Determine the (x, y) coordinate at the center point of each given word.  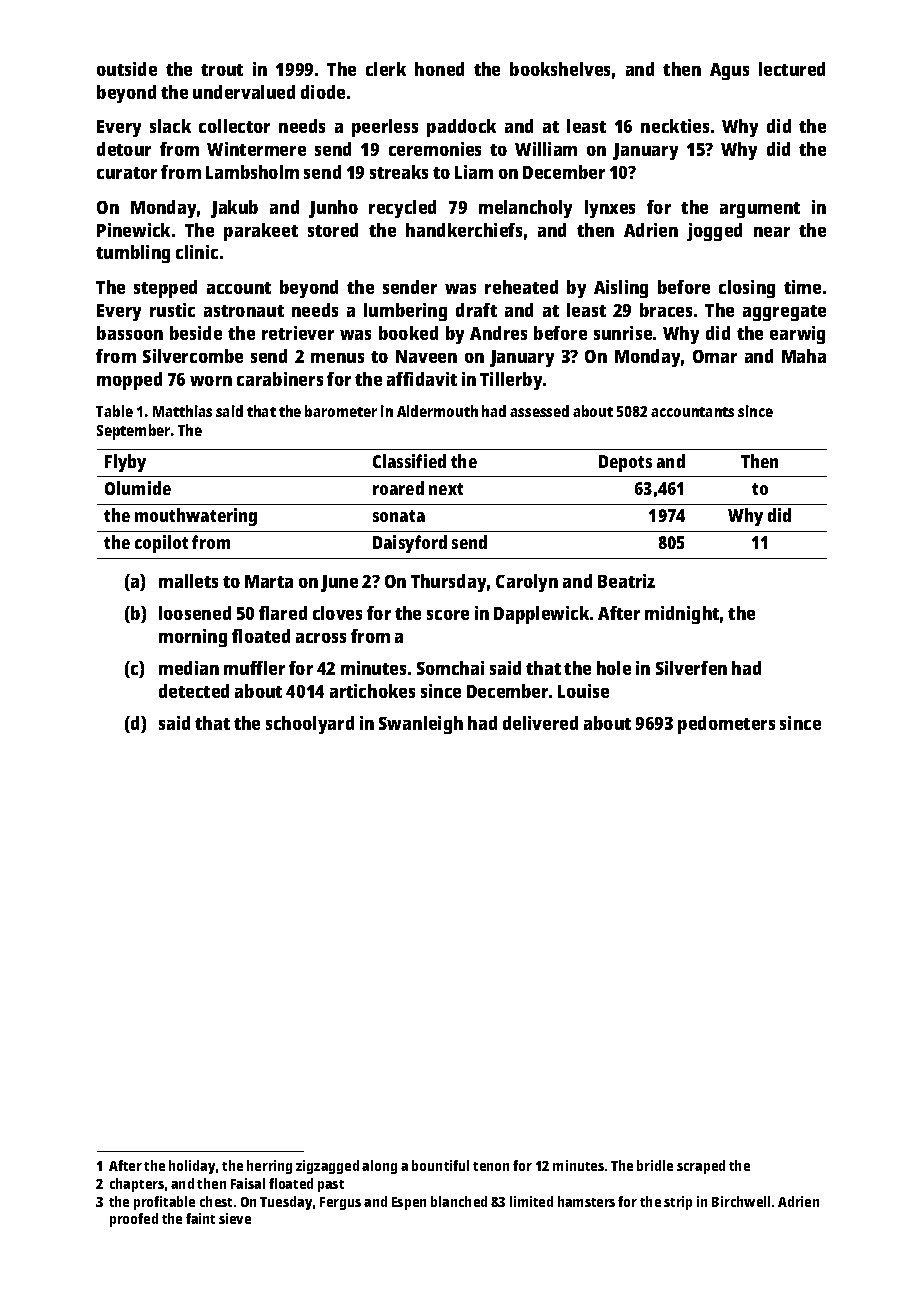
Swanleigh (421, 725)
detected (194, 691)
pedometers (726, 725)
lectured (792, 69)
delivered (540, 723)
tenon (491, 1166)
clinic (197, 252)
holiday (192, 1167)
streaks (399, 172)
